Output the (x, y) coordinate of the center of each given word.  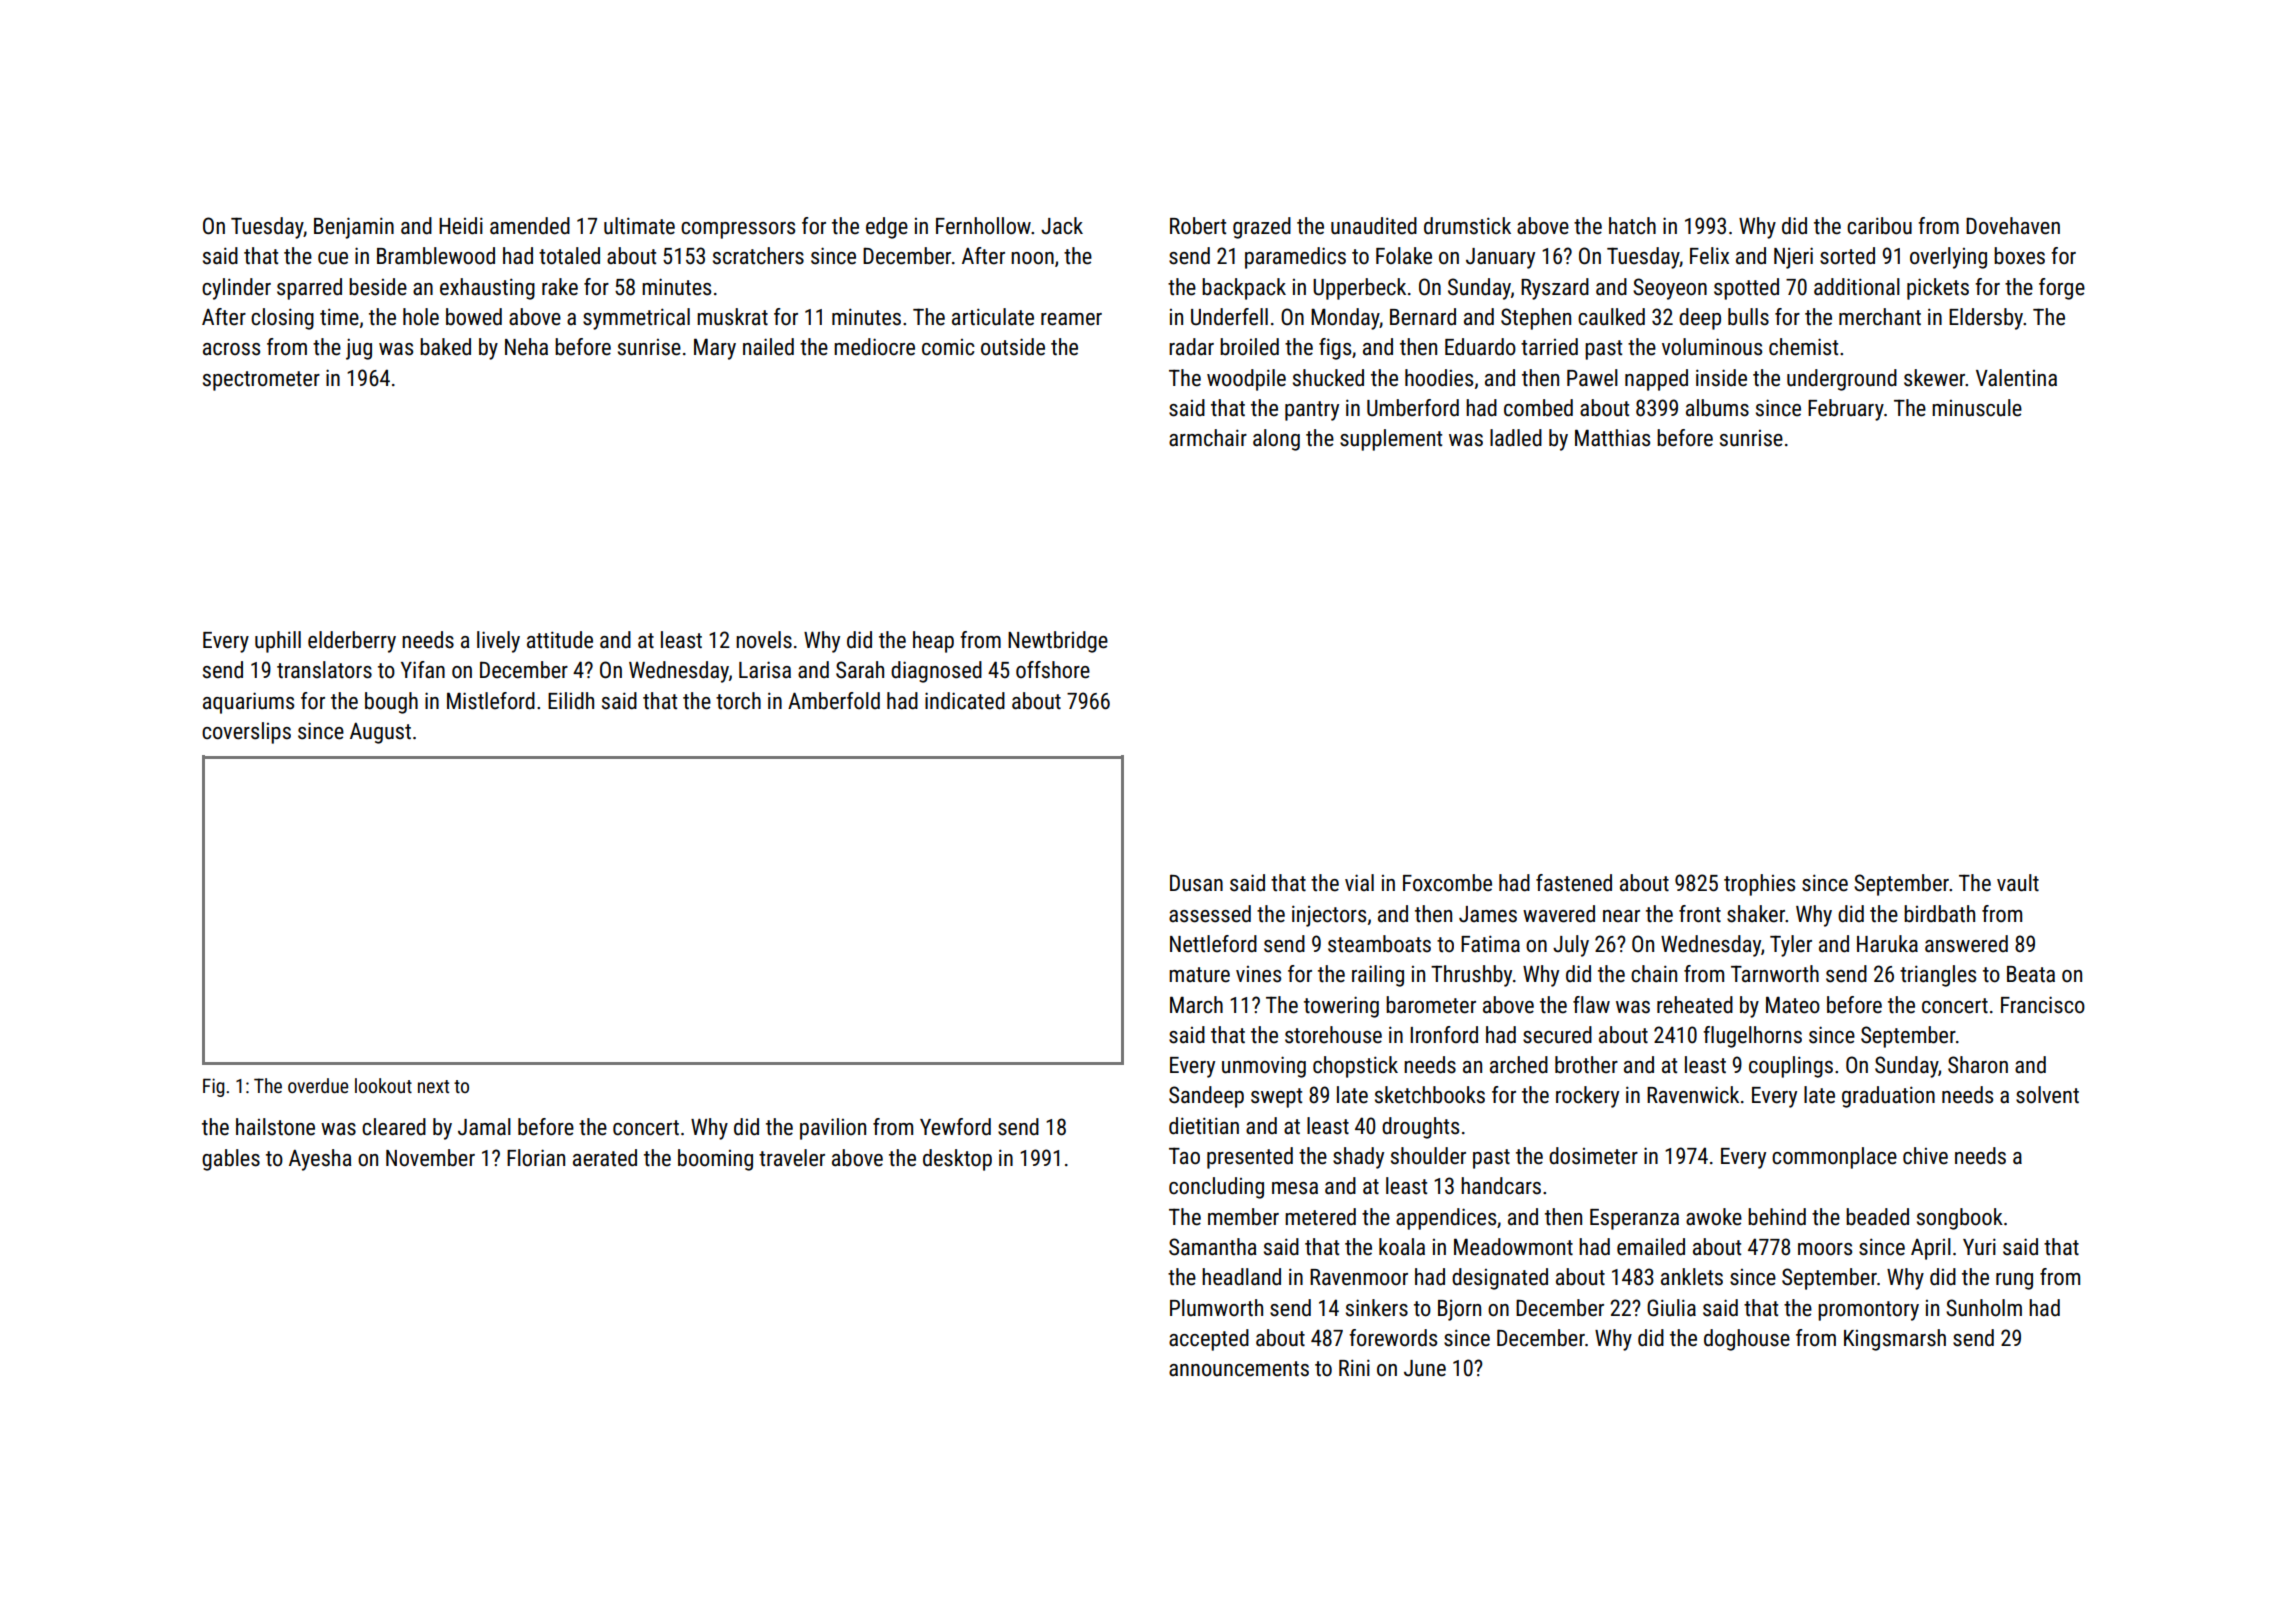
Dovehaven (2013, 226)
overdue (318, 1085)
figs (1335, 349)
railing (1378, 976)
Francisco (2043, 1005)
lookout (383, 1085)
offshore (1053, 670)
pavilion (833, 1129)
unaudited (1374, 226)
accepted (1209, 1340)
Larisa (765, 670)
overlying (1948, 258)
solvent (2047, 1095)
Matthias (1612, 438)
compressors (738, 230)
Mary (715, 349)
